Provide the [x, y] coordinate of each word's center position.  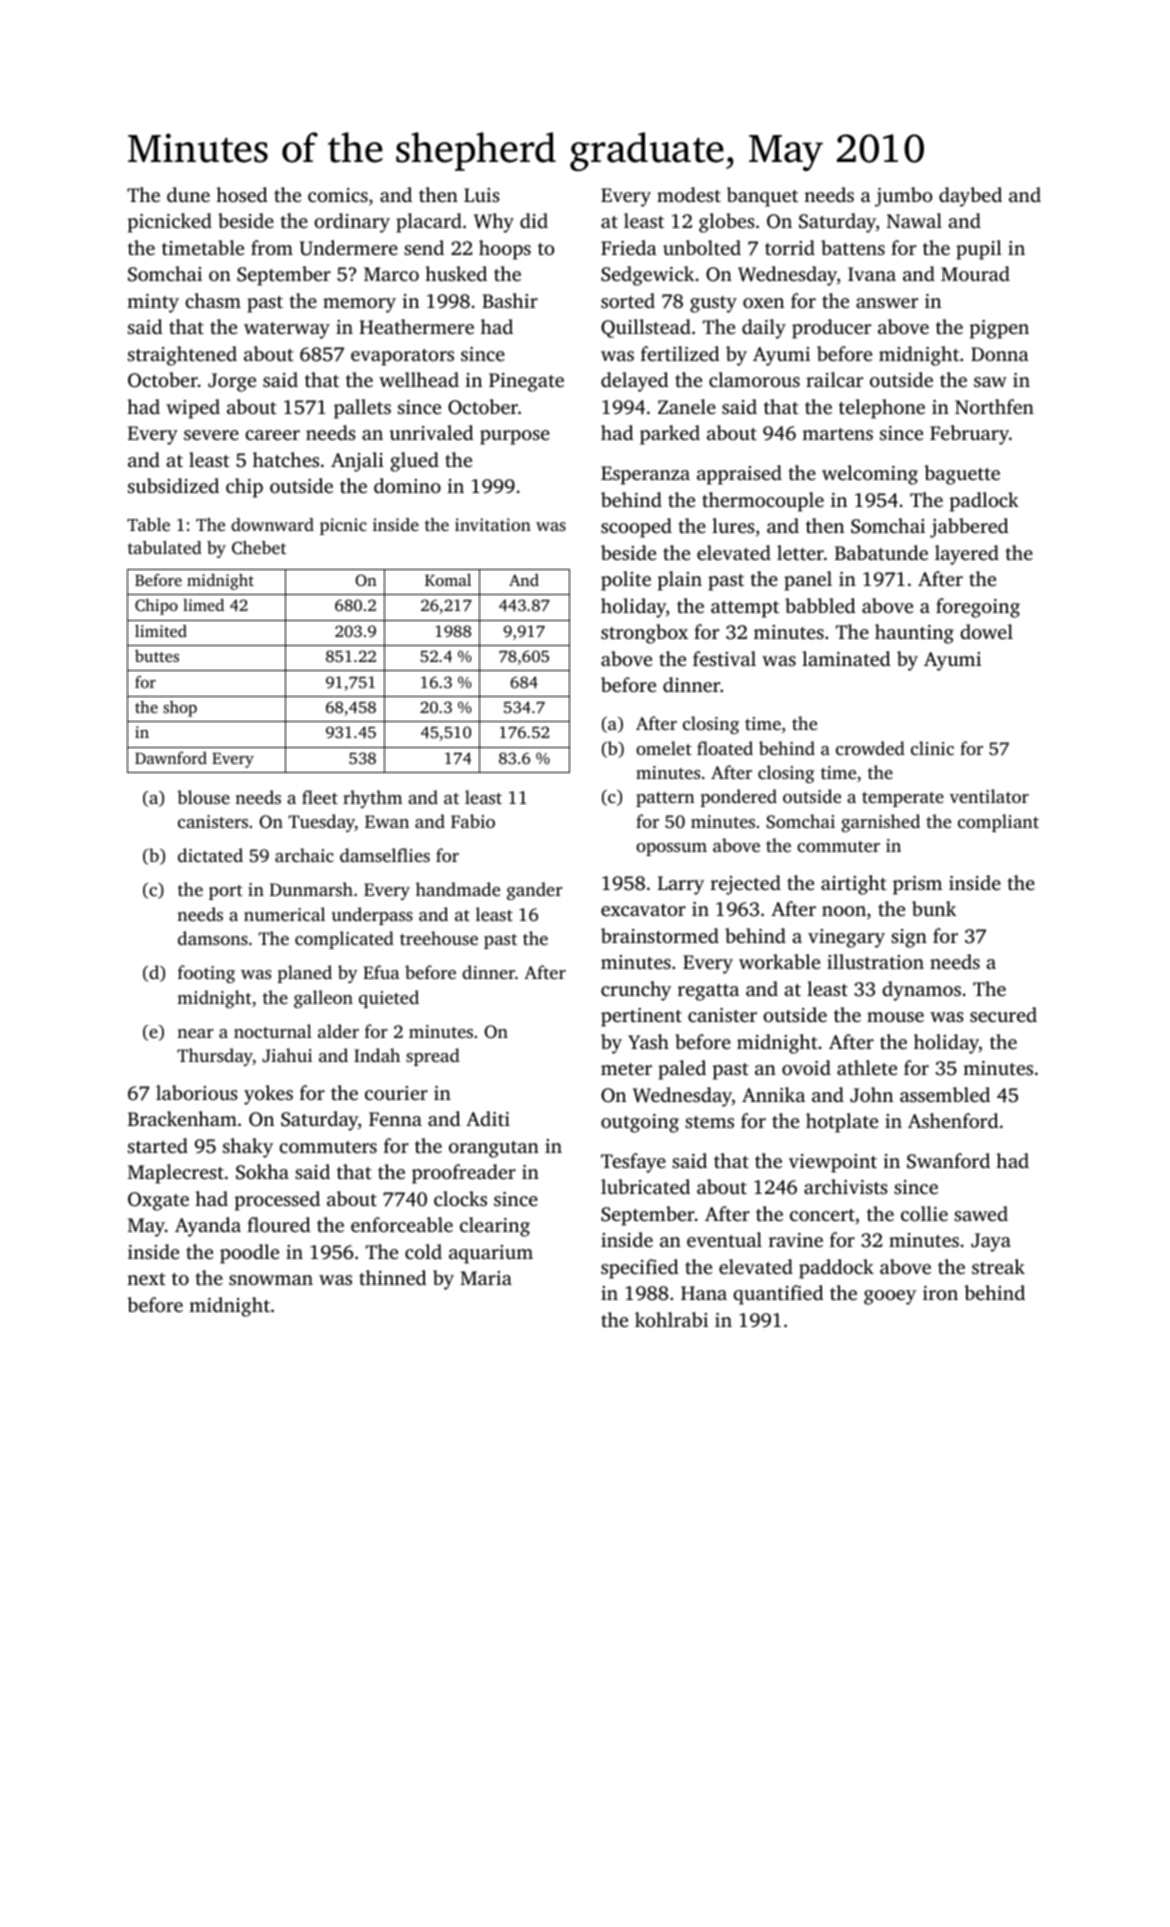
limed [203, 605]
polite [626, 581]
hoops [505, 250]
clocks [460, 1198]
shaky [248, 1148]
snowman [271, 1280]
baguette [962, 475]
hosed [241, 194]
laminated [846, 658]
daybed [970, 197]
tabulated [165, 547]
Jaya [991, 1242]
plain [680, 581]
